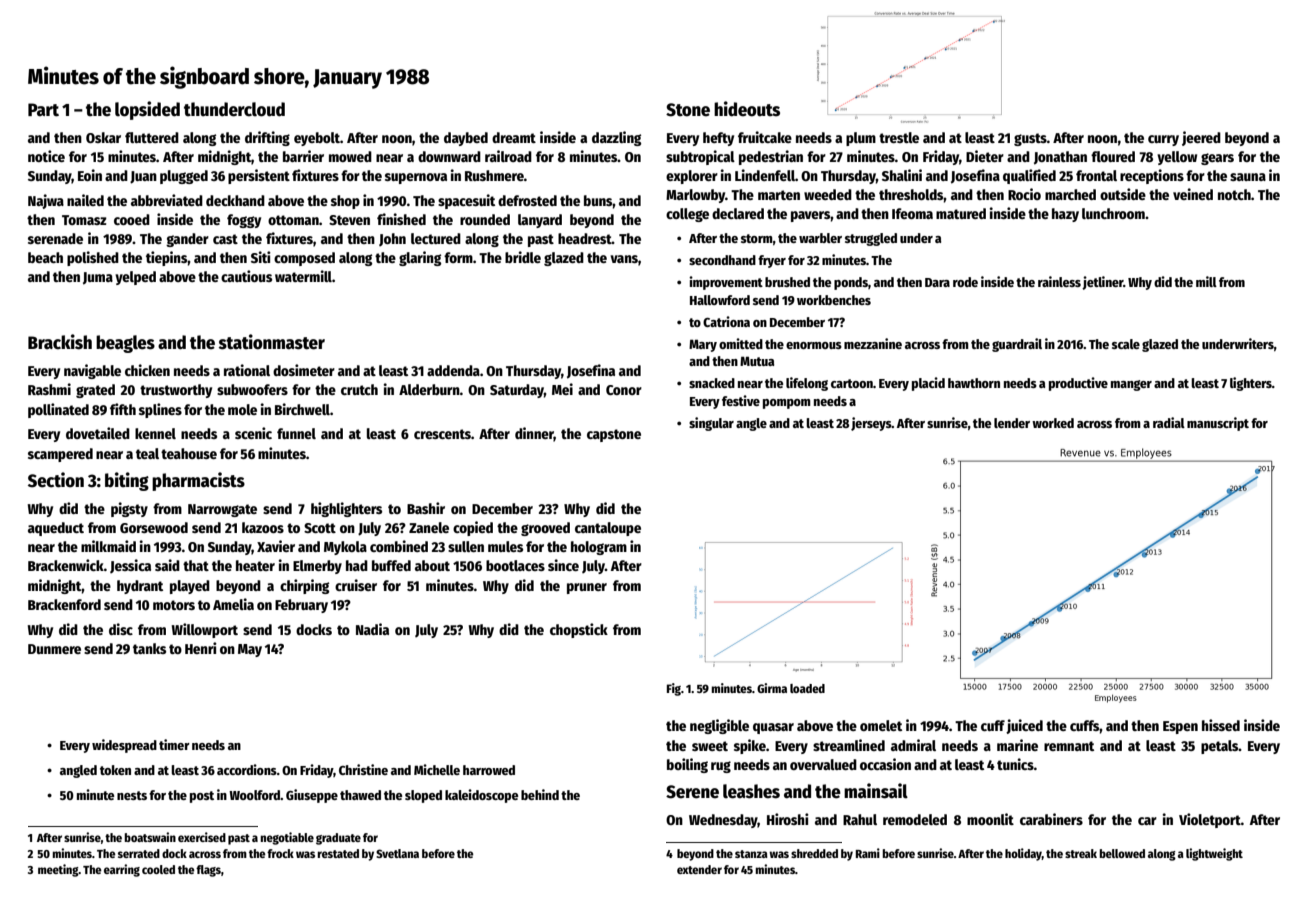 The height and width of the document is (924, 1308). What do you see at coordinates (692, 177) in the document?
I see `explorer` at bounding box center [692, 177].
